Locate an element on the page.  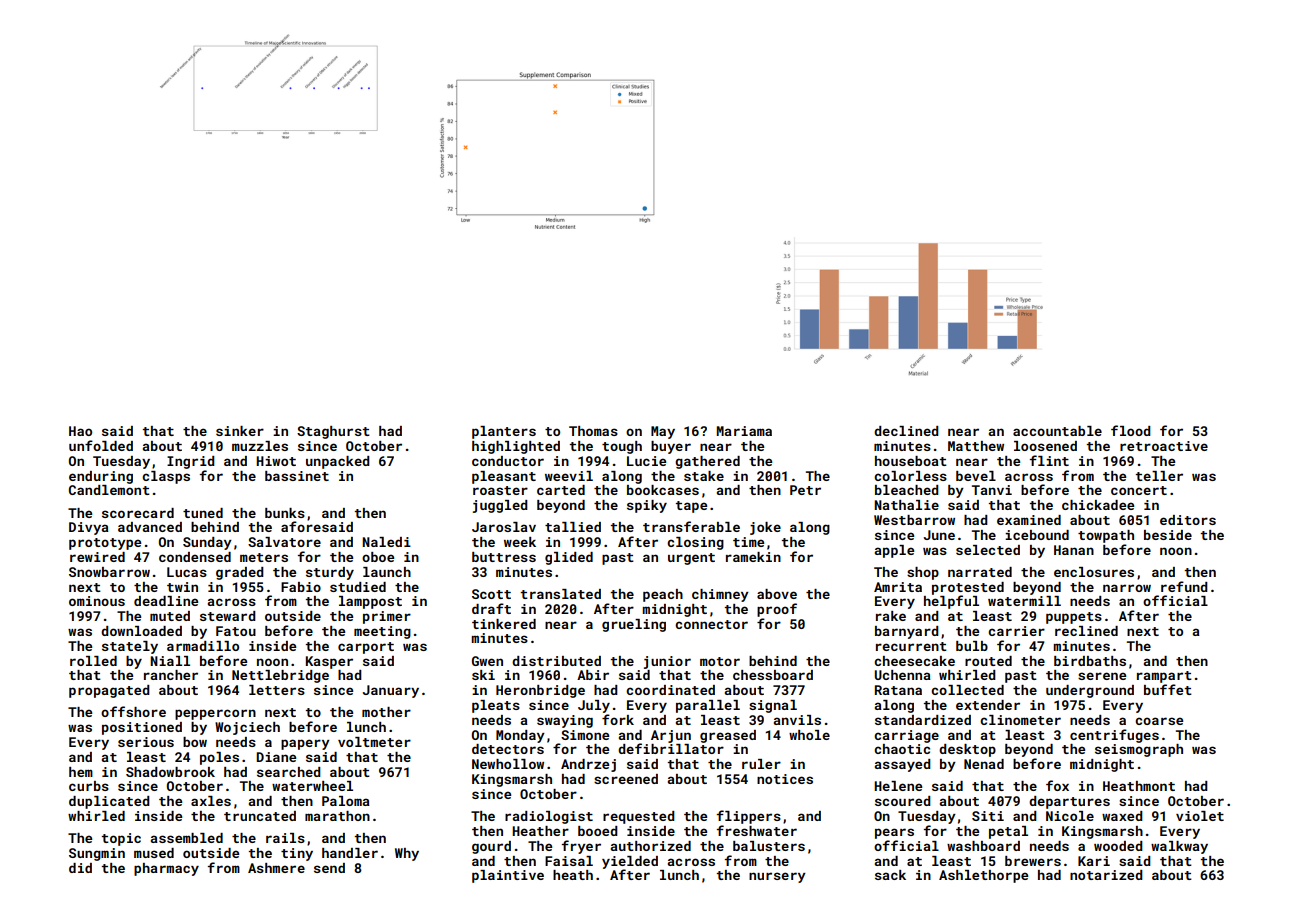
urgent is located at coordinates (691, 559).
